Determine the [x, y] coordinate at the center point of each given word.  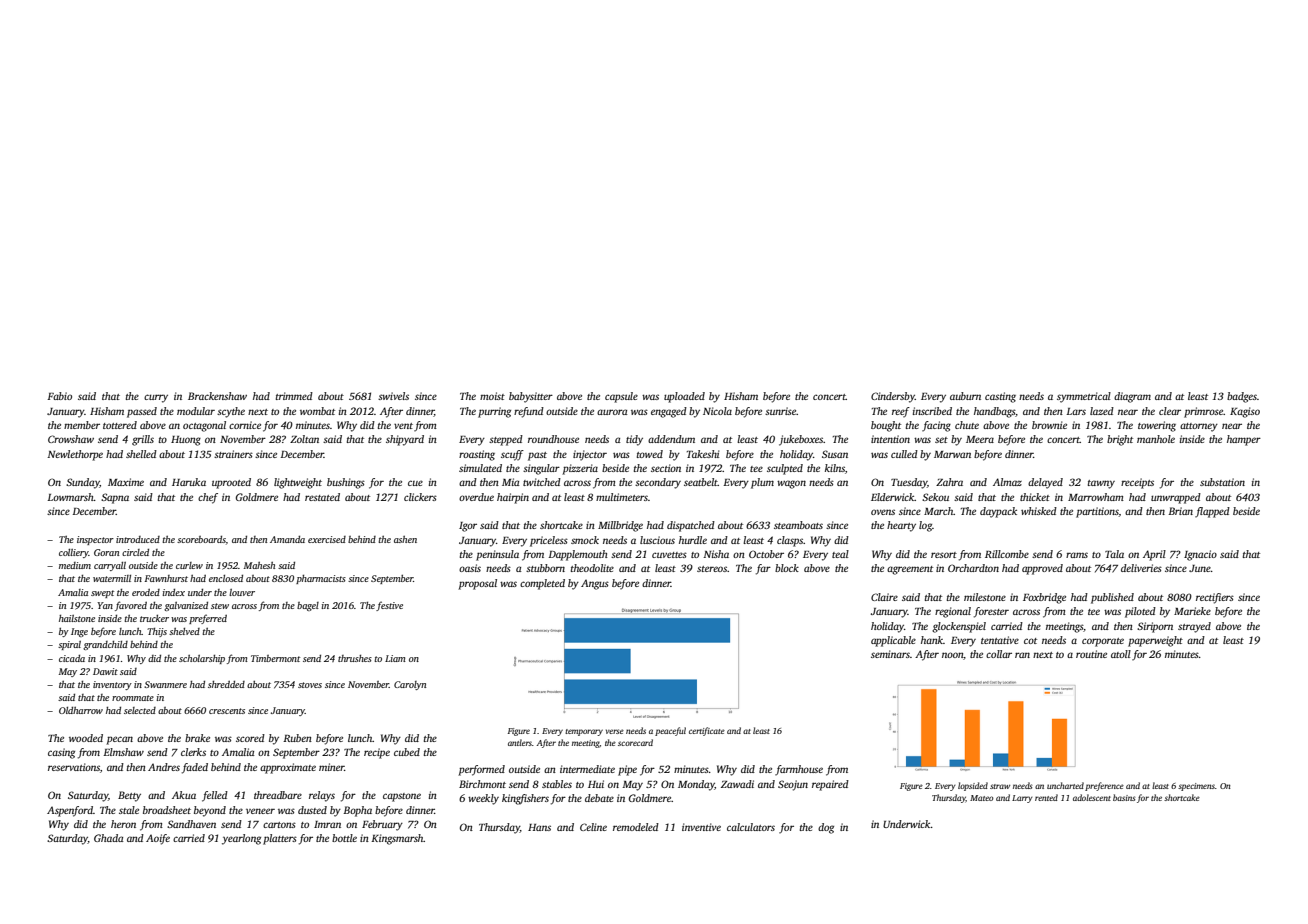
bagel [308, 606]
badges [1242, 397]
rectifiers [1215, 598]
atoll [1121, 654]
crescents [227, 711]
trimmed [294, 396]
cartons [279, 825]
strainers [233, 454]
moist [492, 396]
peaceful [670, 731]
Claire [884, 597]
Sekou [935, 497]
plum [762, 483]
